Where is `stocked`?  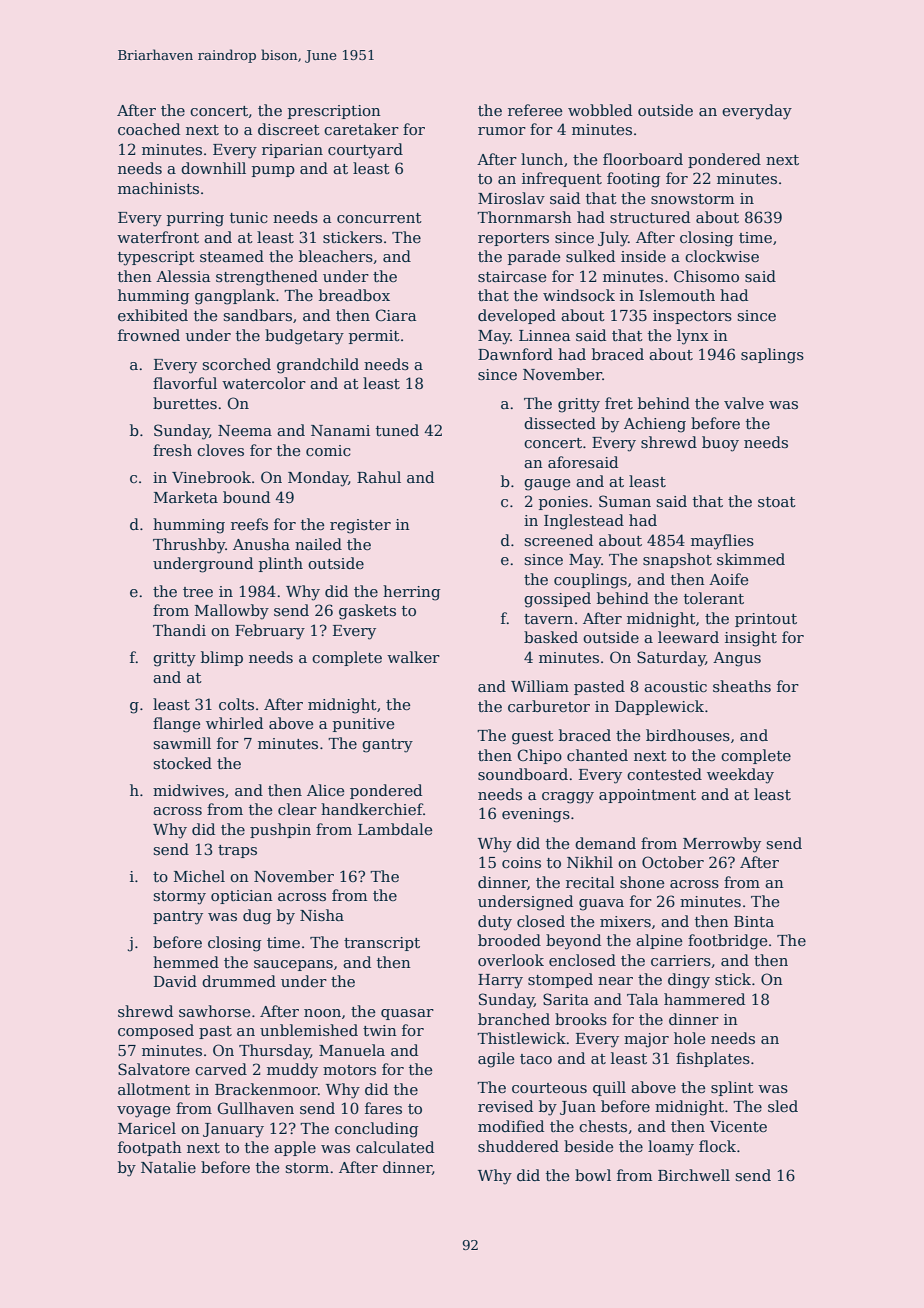 stocked is located at coordinates (182, 763).
